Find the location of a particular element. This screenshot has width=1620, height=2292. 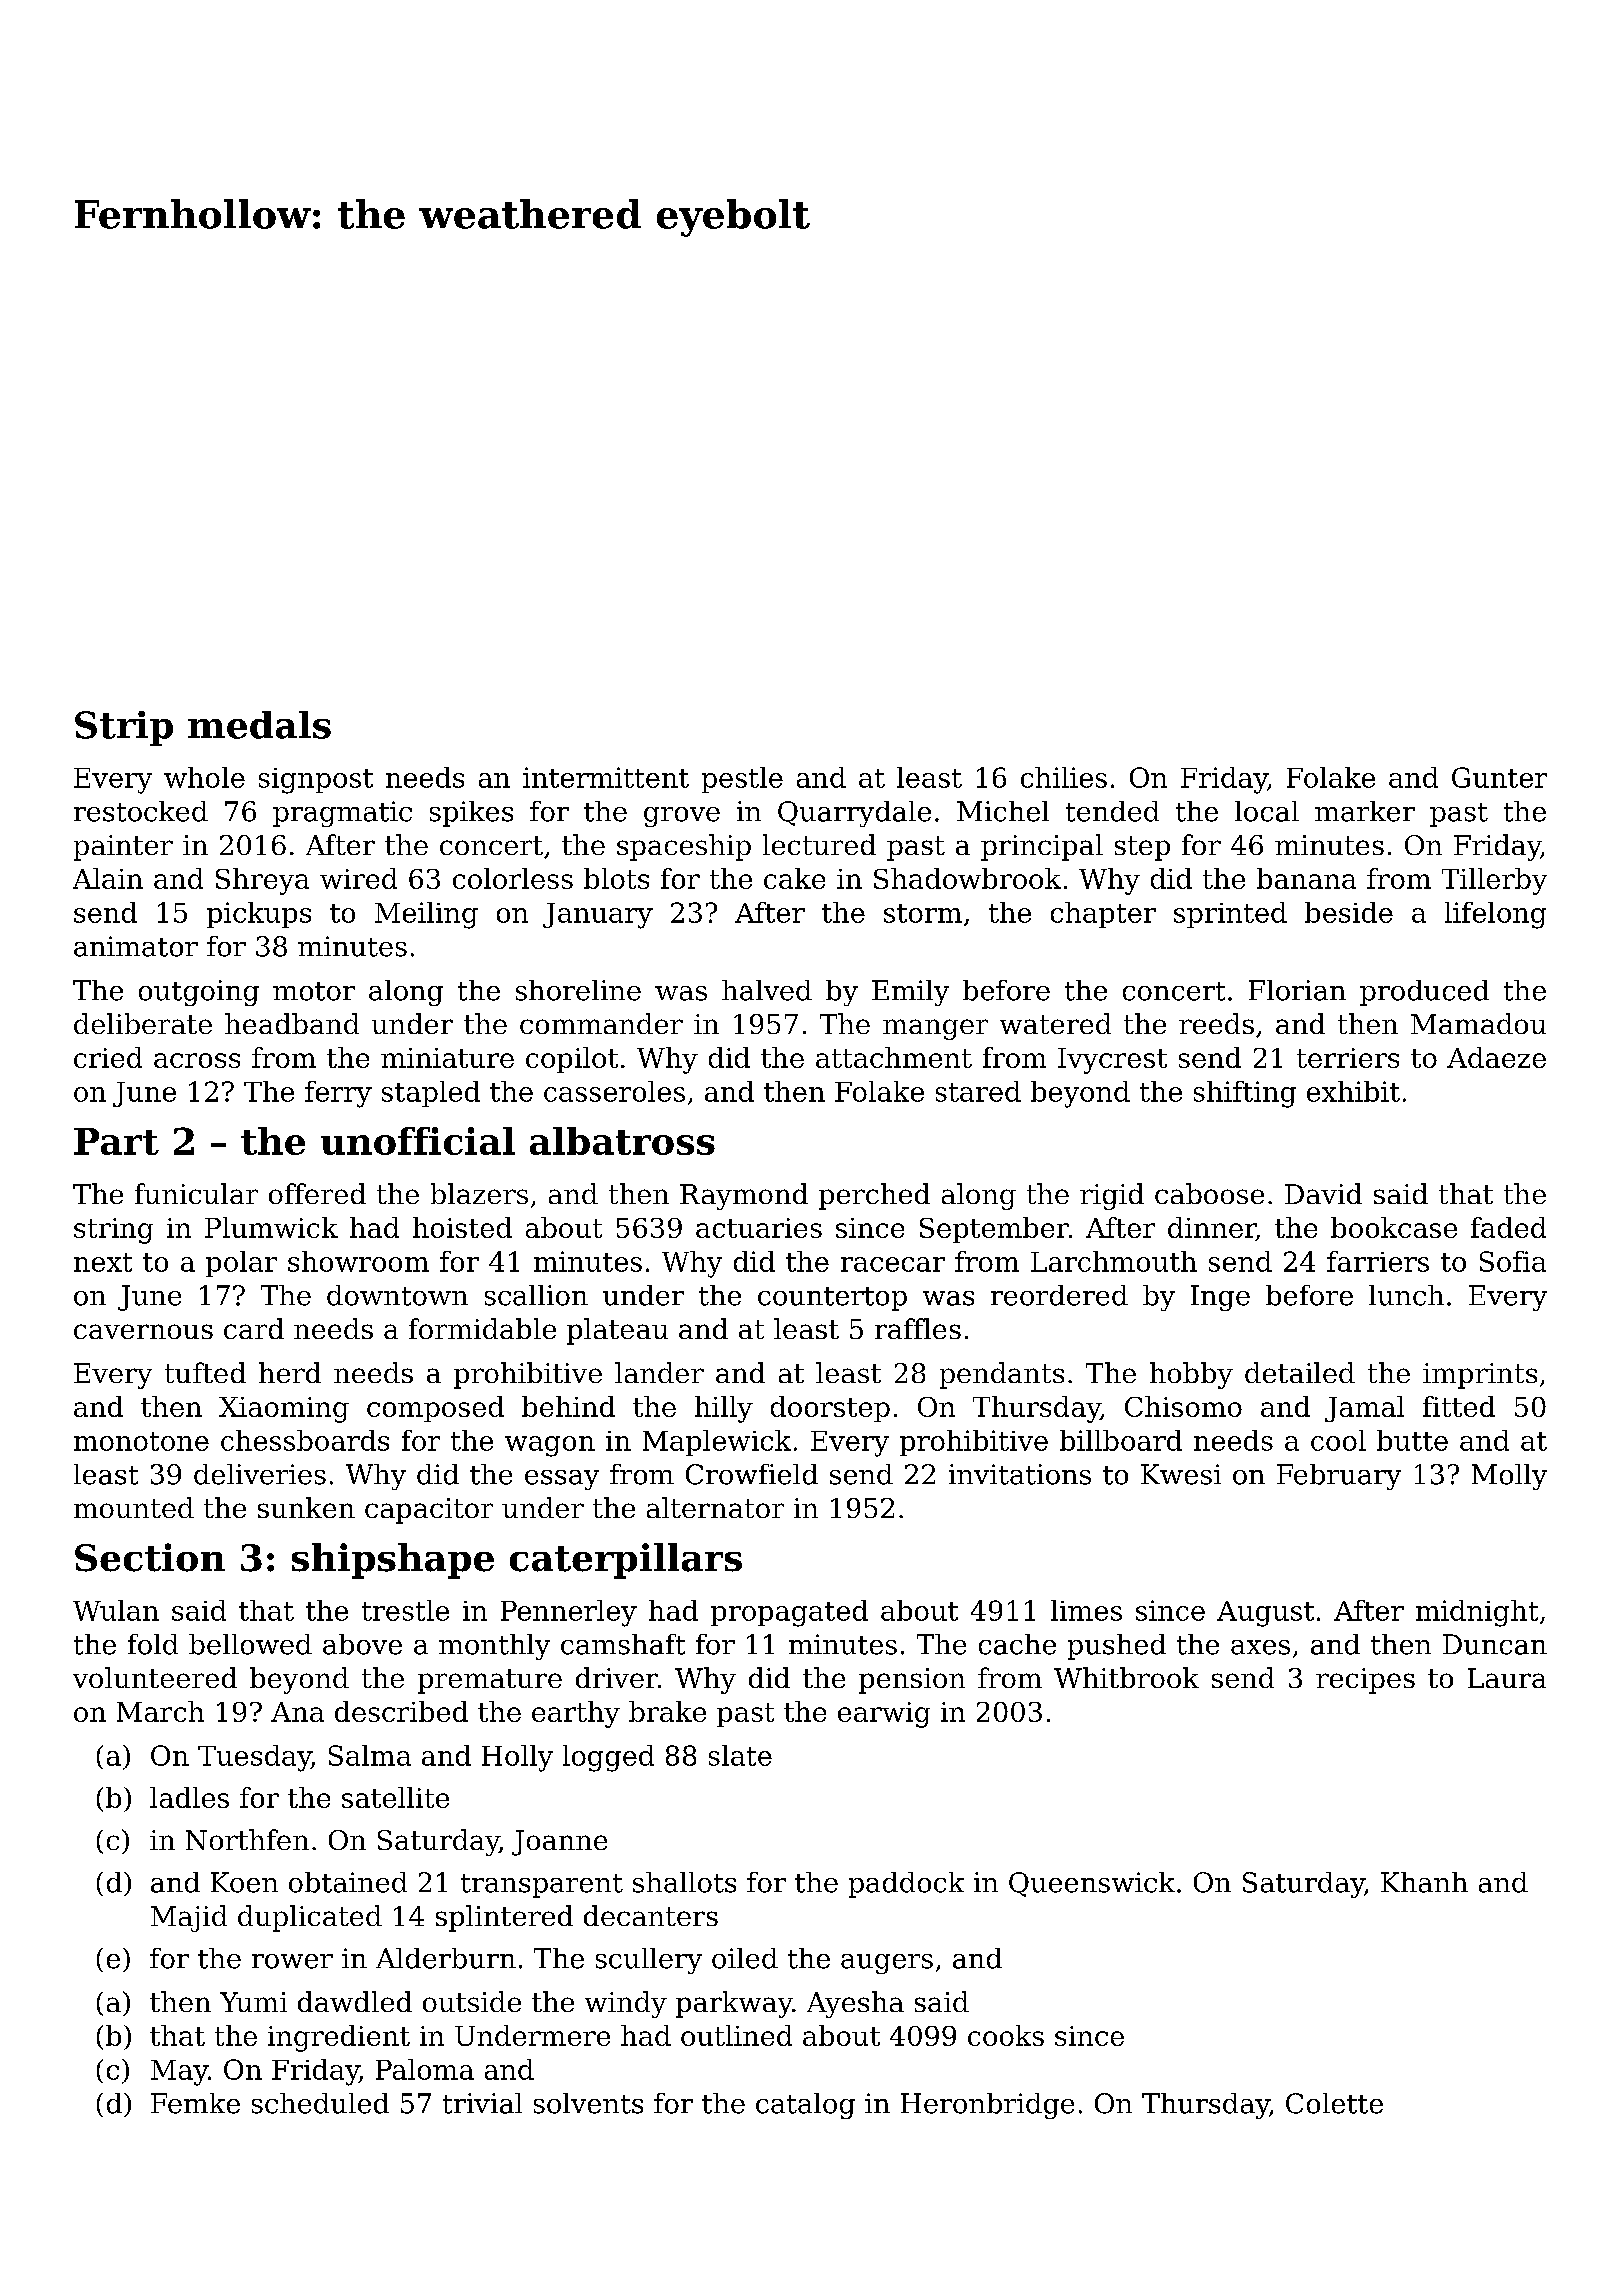

ladles is located at coordinates (189, 1797).
